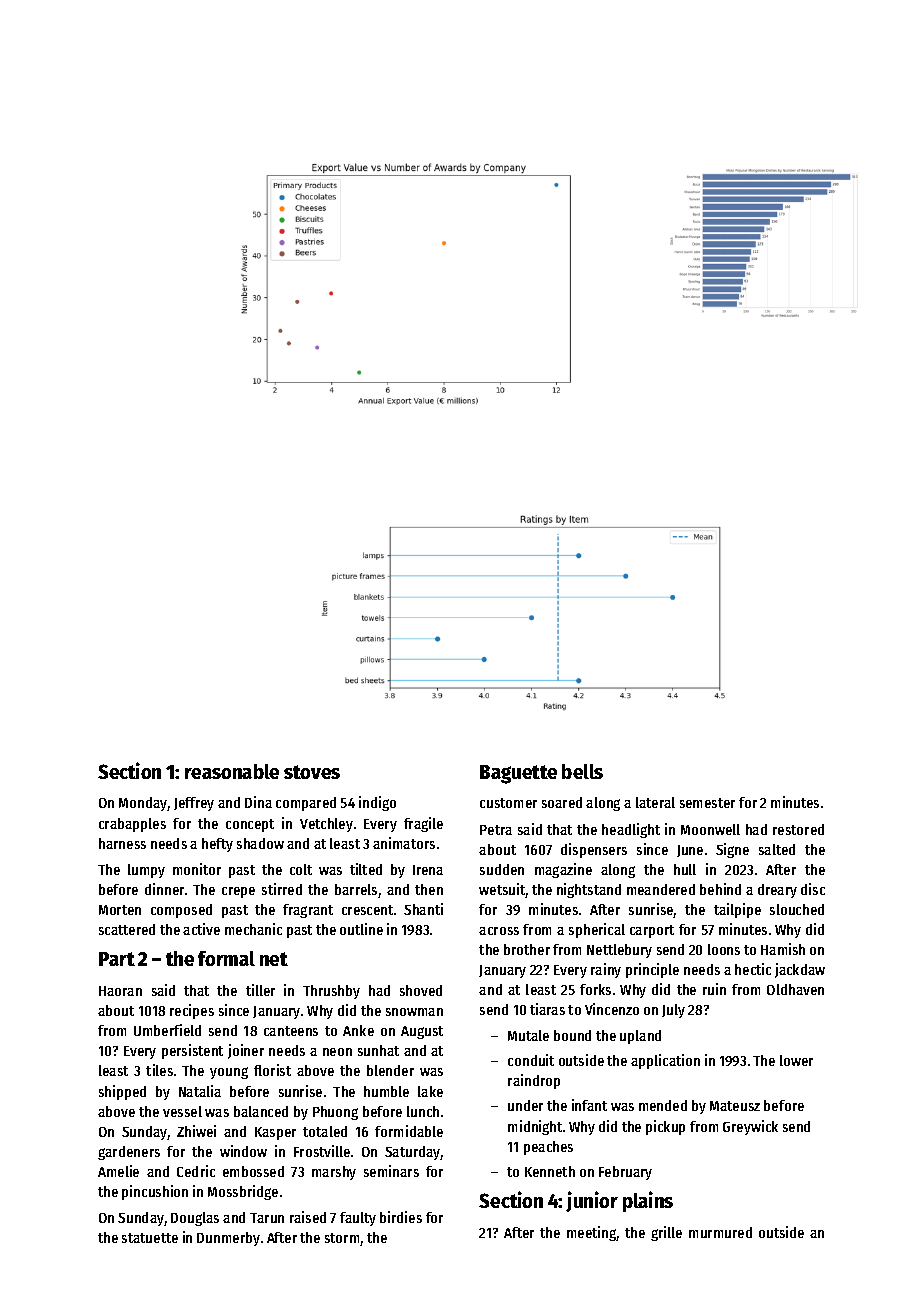  Describe the element at coordinates (750, 1127) in the image. I see `Greywick` at that location.
